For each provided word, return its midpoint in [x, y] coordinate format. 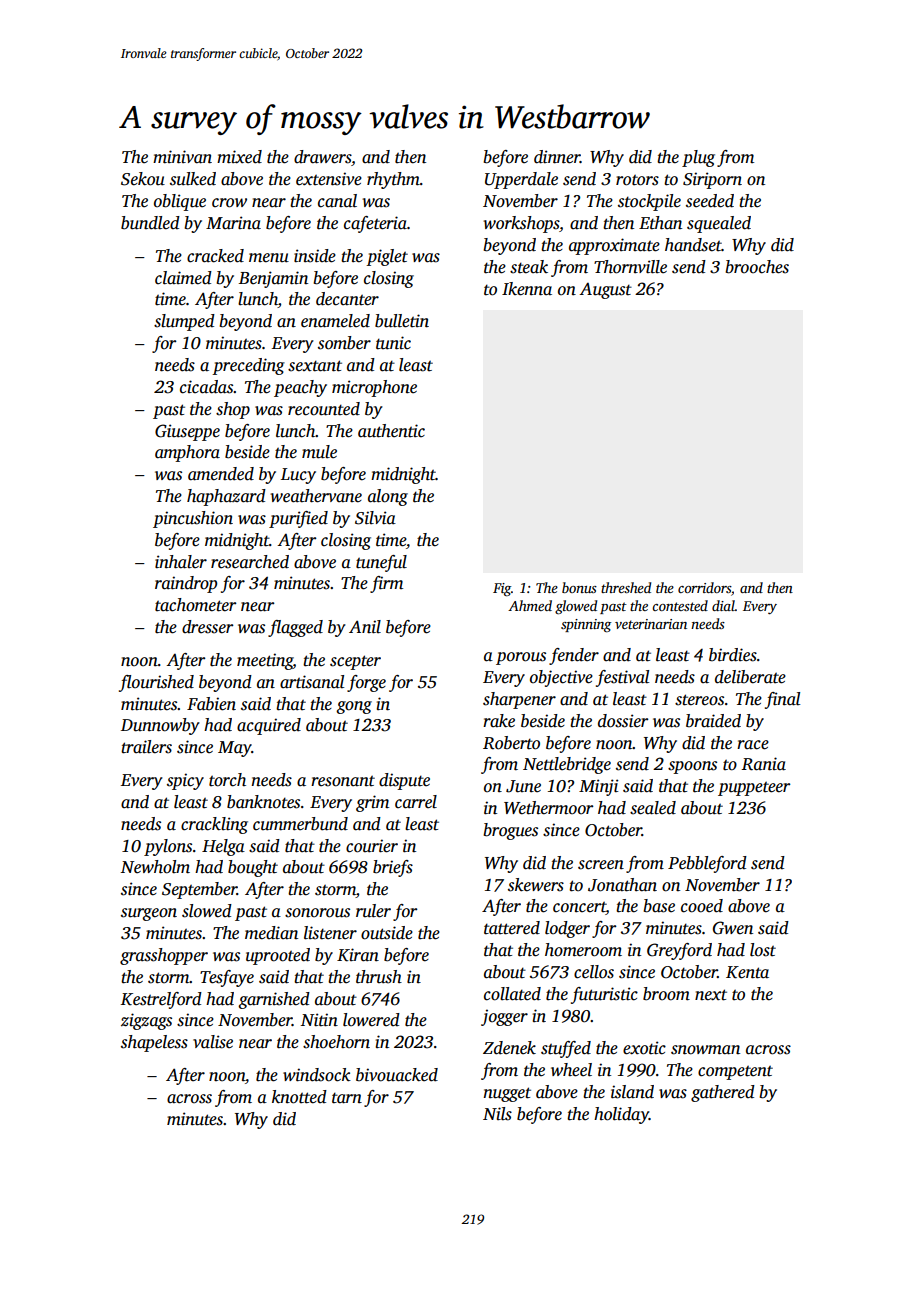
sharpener [519, 700]
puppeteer [754, 789]
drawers [322, 157]
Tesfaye [227, 978]
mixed [239, 157]
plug [698, 158]
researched [250, 562]
